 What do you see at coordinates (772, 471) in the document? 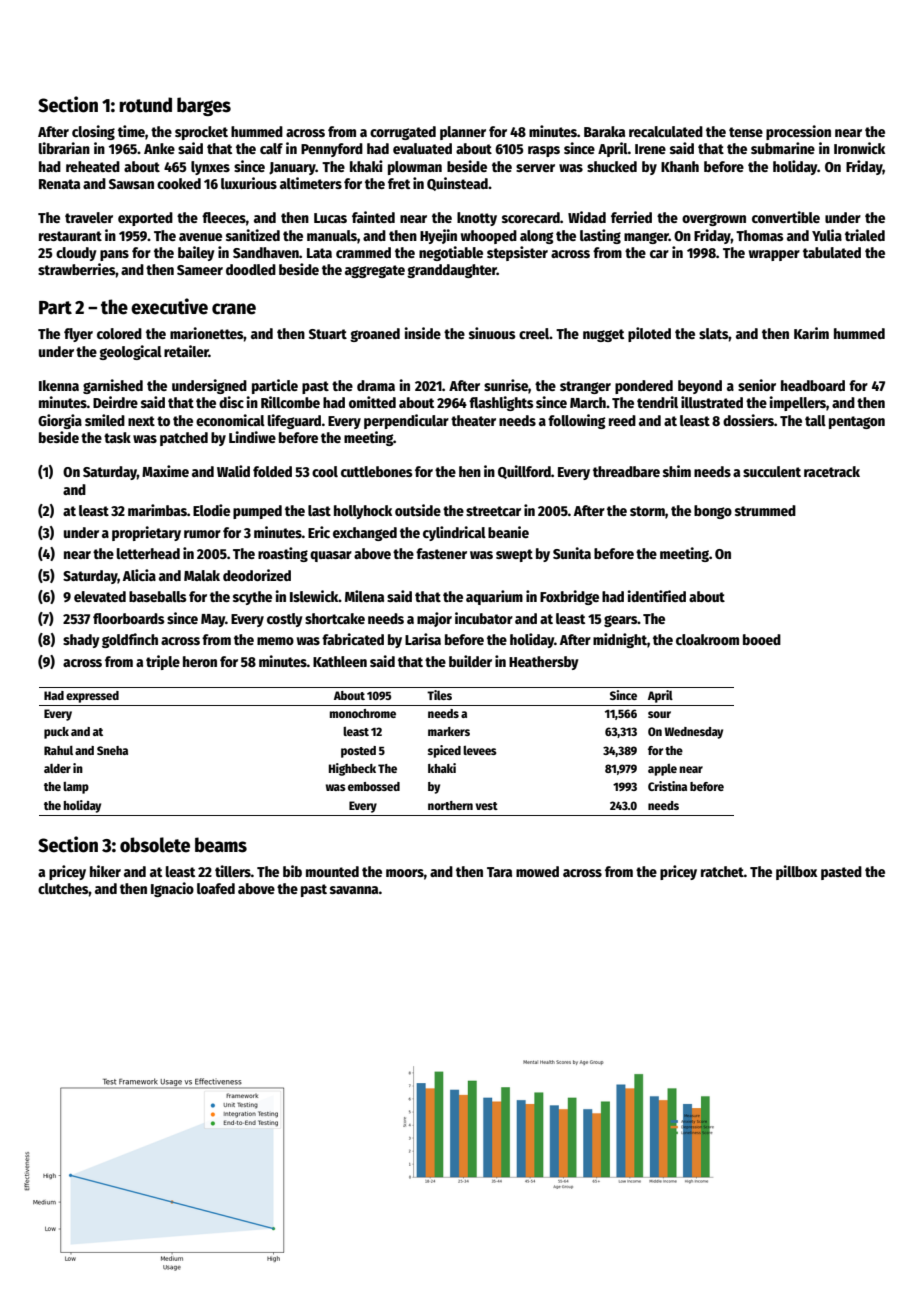
I see `succulent` at bounding box center [772, 471].
